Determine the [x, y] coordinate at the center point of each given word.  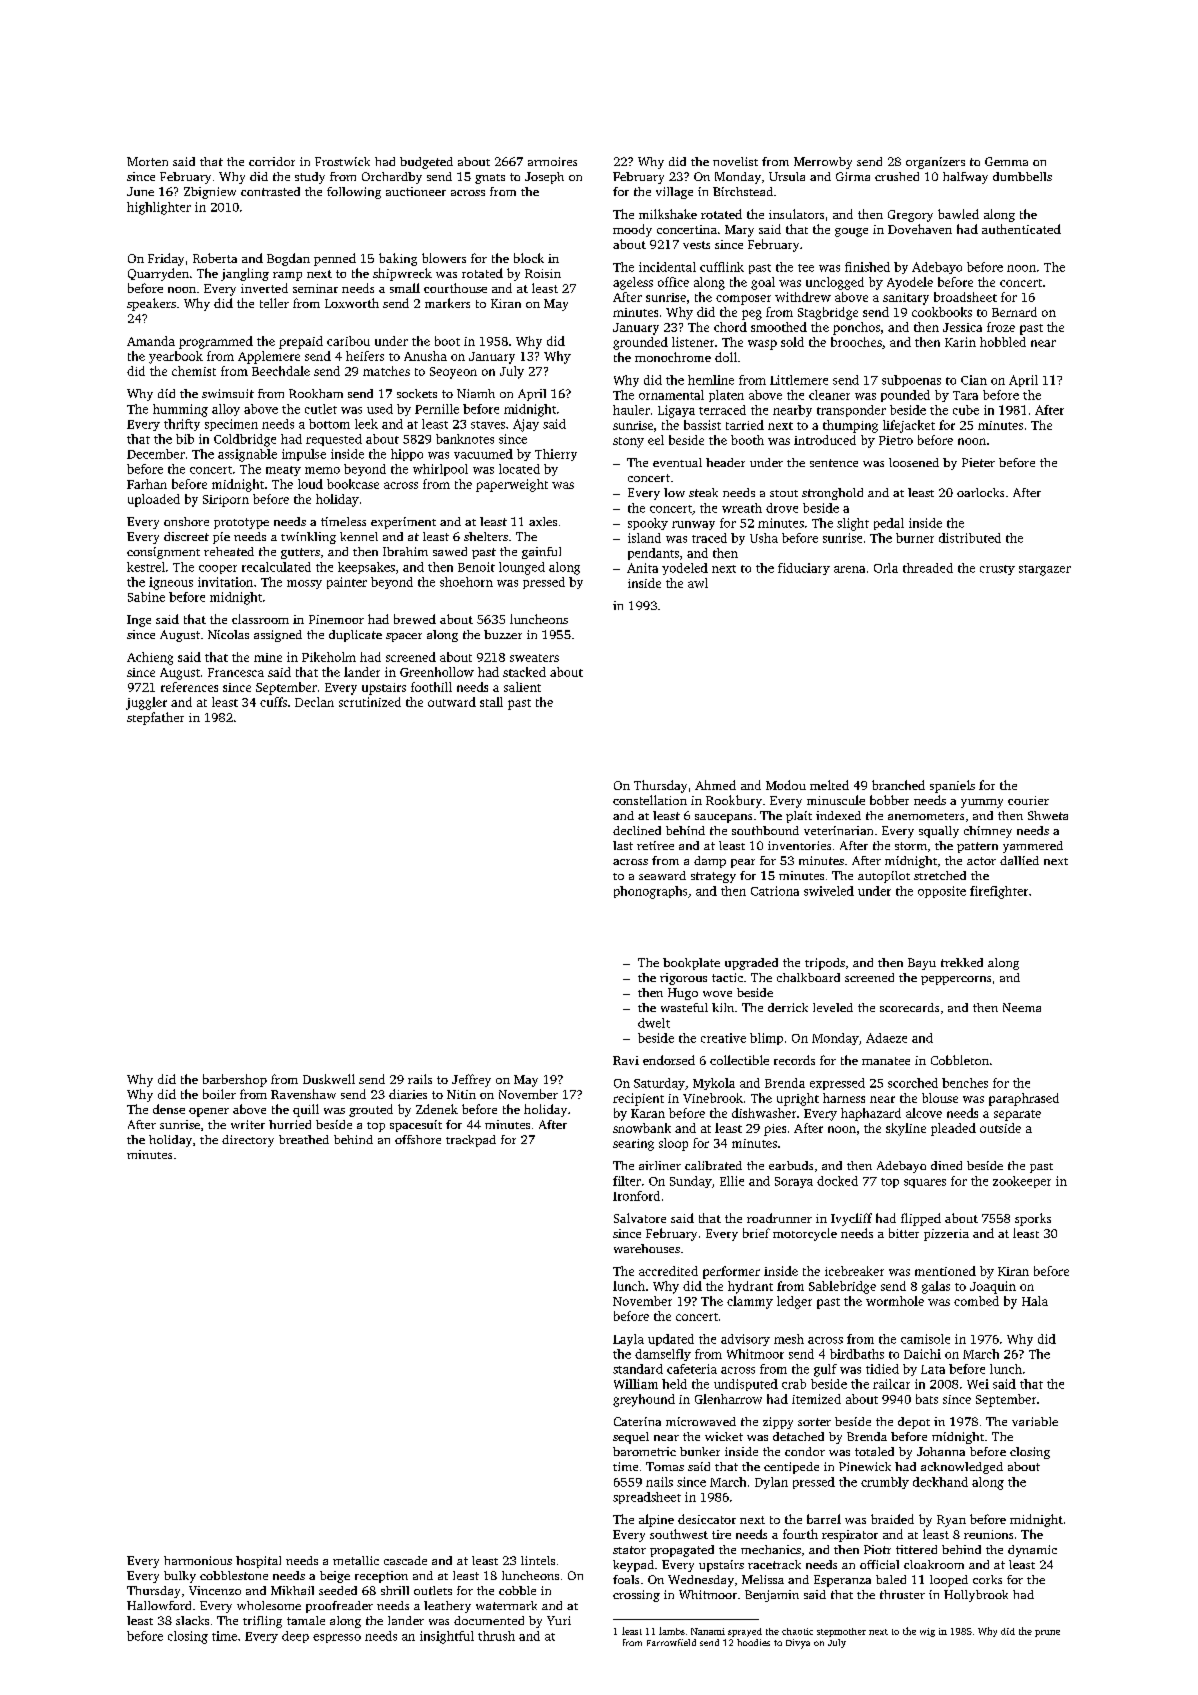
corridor [272, 161]
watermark [506, 1605]
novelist [735, 161]
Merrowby [823, 163]
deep [295, 1637]
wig [927, 1632]
